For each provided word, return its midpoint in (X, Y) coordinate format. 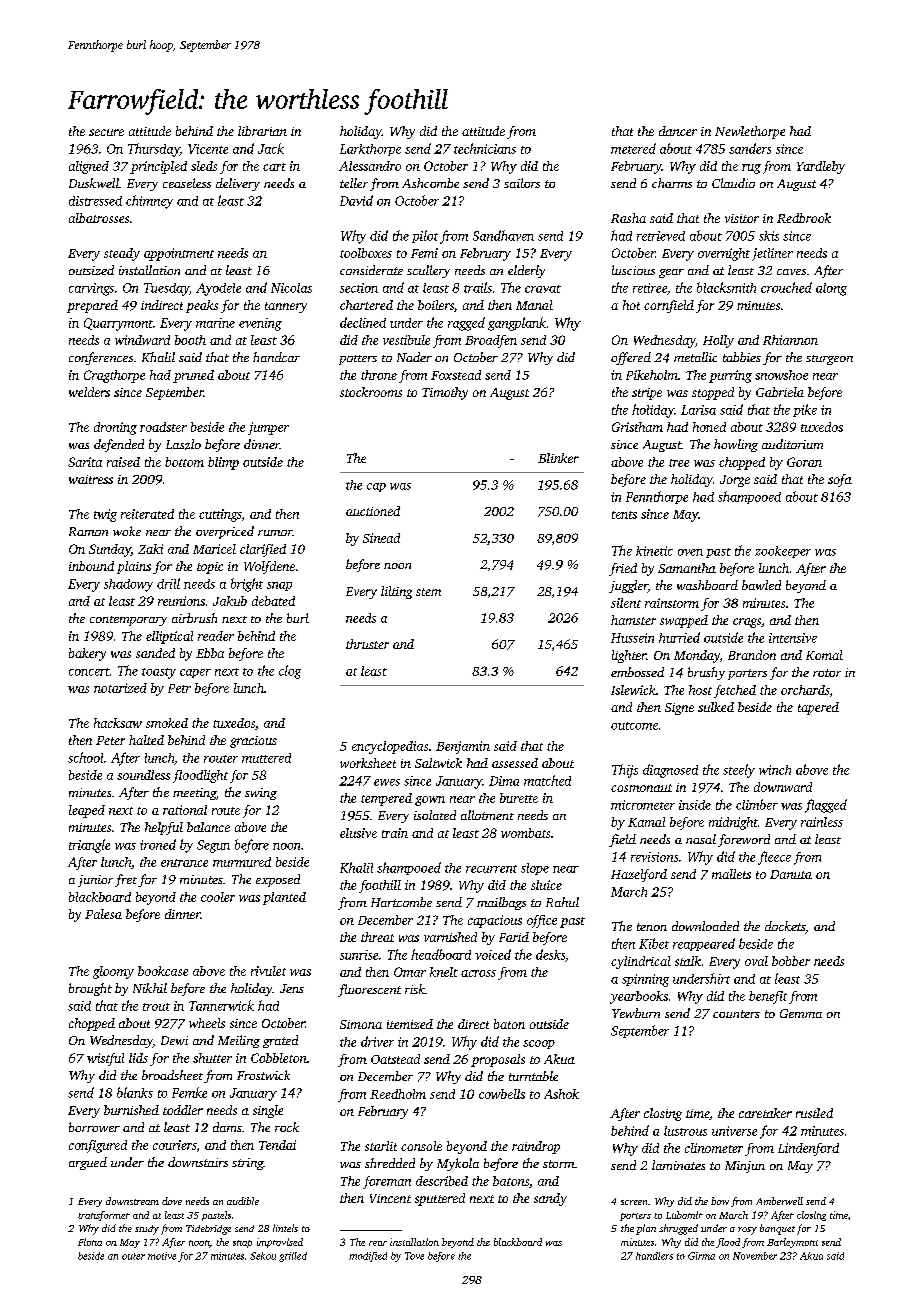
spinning (645, 980)
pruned (193, 376)
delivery (238, 184)
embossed (637, 672)
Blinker (558, 458)
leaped (87, 811)
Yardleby (821, 167)
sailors (522, 183)
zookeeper (783, 552)
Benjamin (463, 747)
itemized (410, 1024)
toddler (183, 1110)
